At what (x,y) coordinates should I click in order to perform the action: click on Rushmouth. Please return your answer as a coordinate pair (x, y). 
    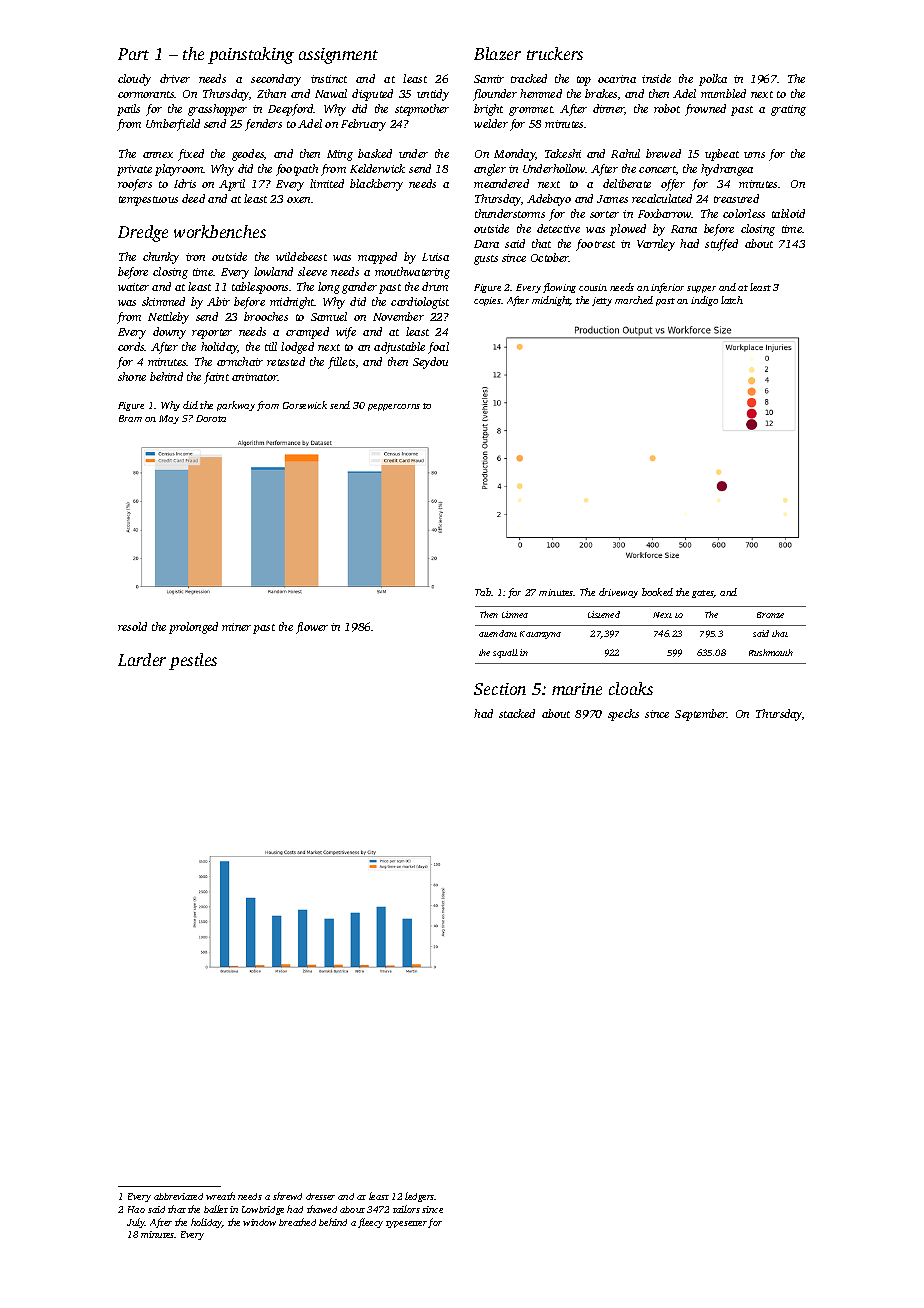
    Looking at the image, I should click on (771, 652).
